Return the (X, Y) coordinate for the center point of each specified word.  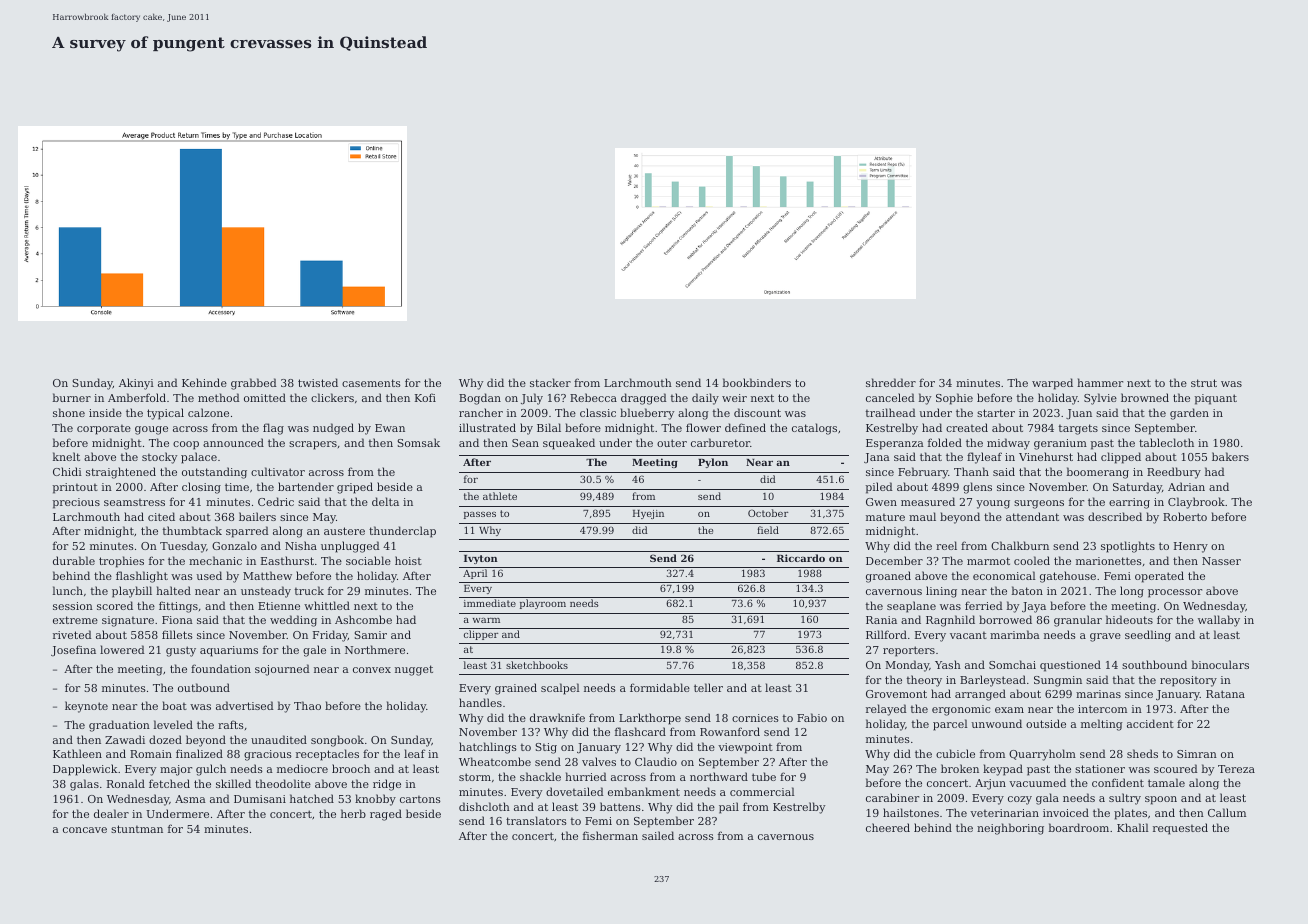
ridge (387, 785)
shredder (891, 382)
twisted (318, 382)
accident (1150, 723)
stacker (550, 382)
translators (536, 820)
